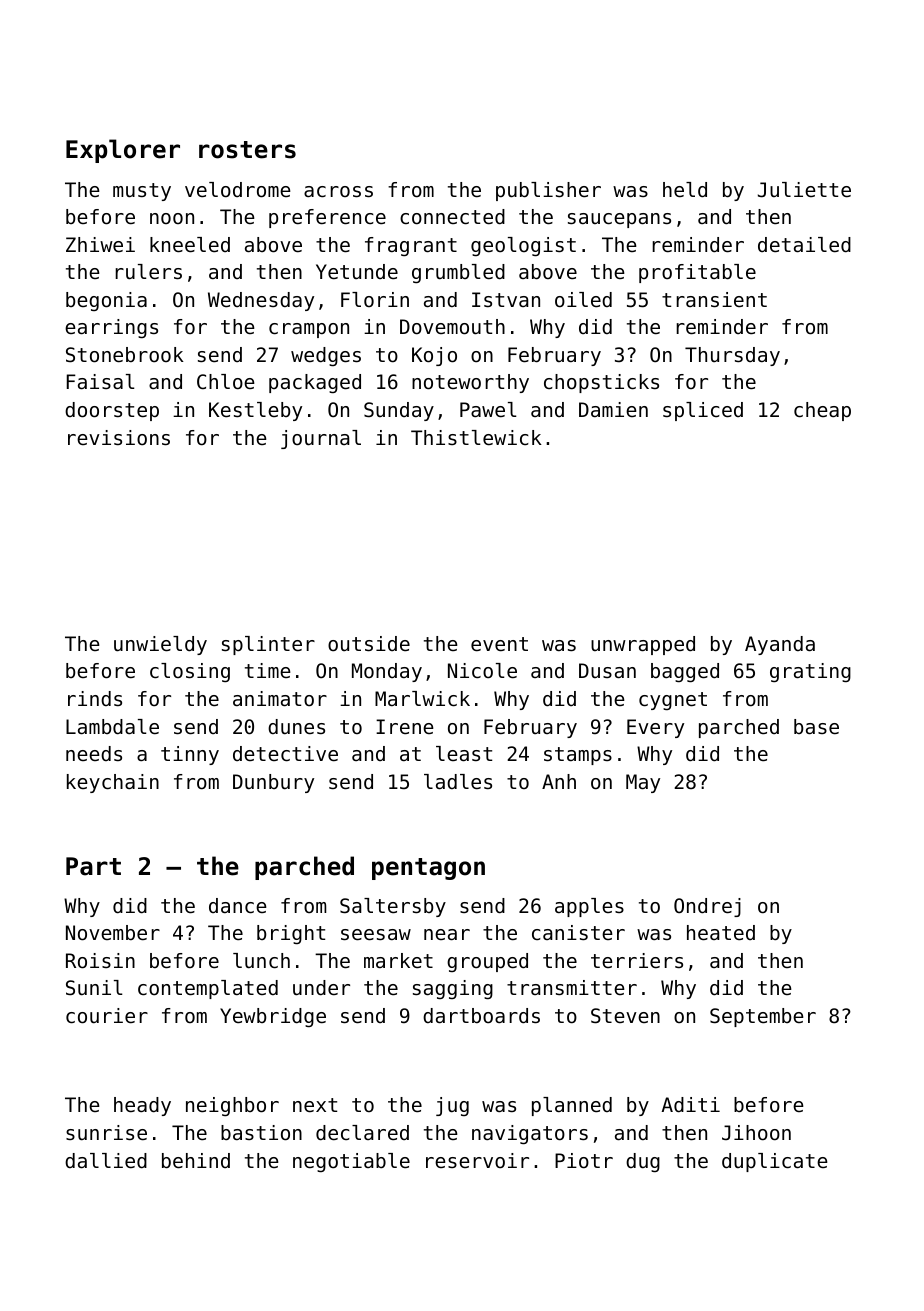  What do you see at coordinates (763, 1017) in the document?
I see `September` at bounding box center [763, 1017].
